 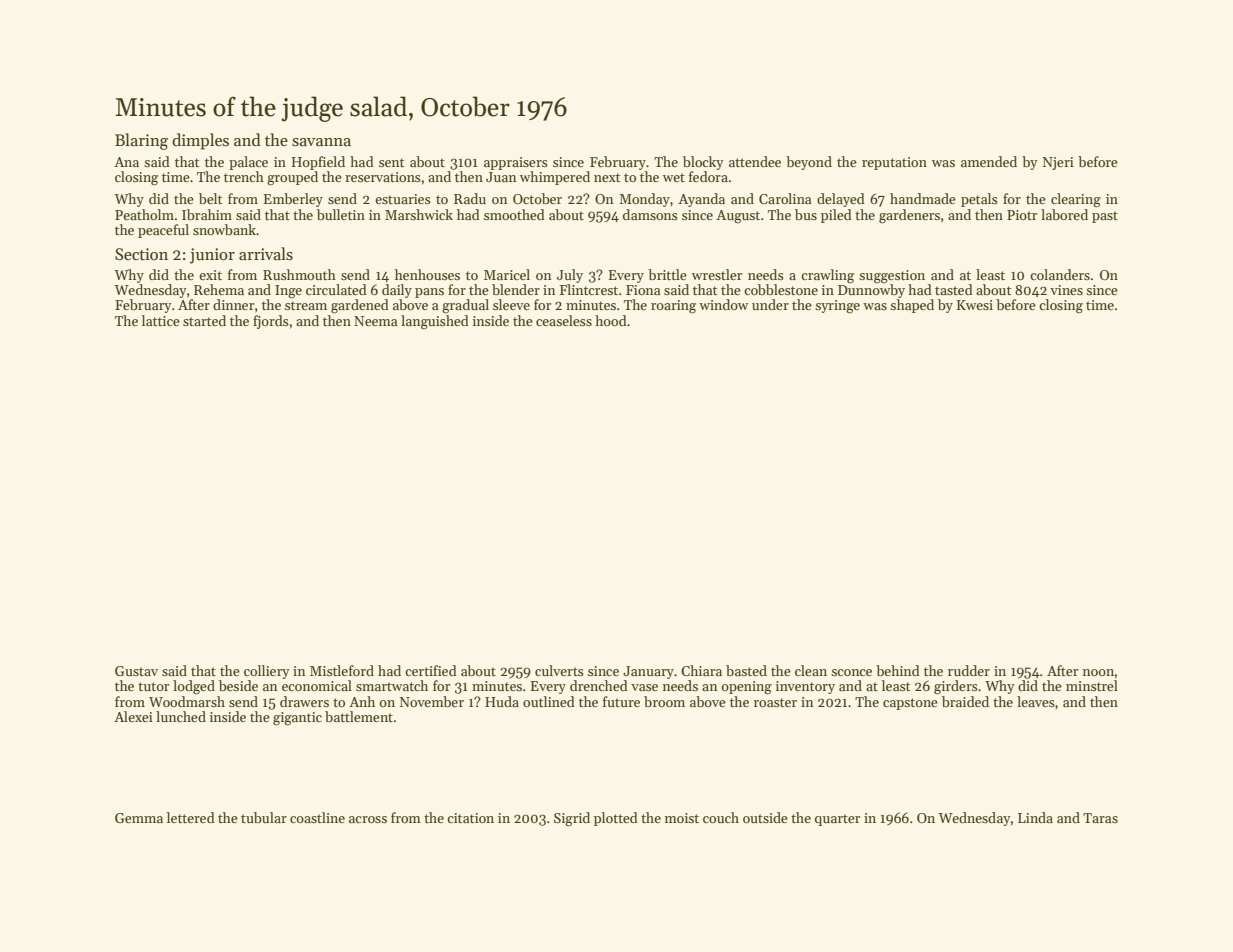 I want to click on vines, so click(x=1066, y=290).
